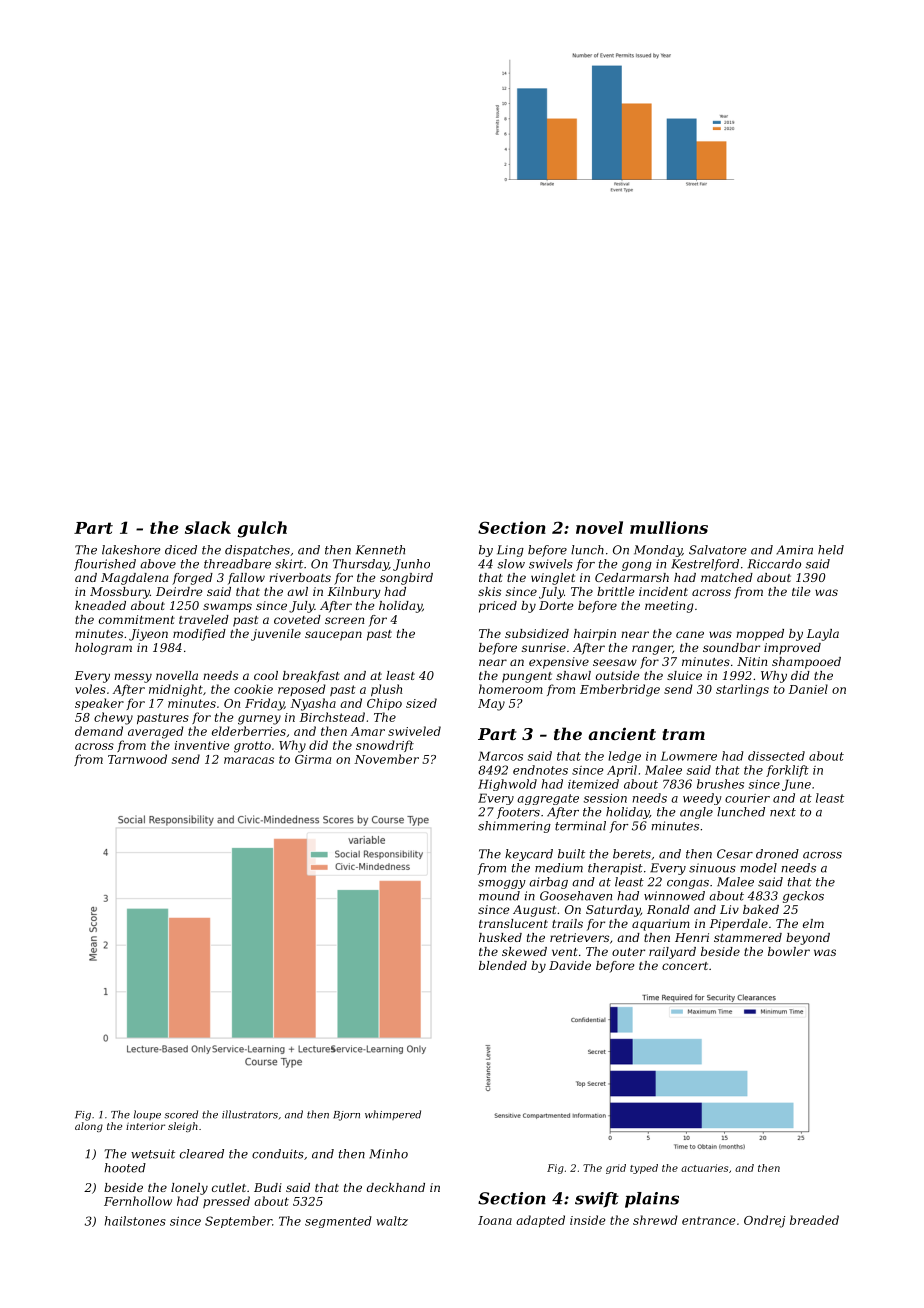 The height and width of the screenshot is (1308, 924). I want to click on mullions, so click(669, 527).
